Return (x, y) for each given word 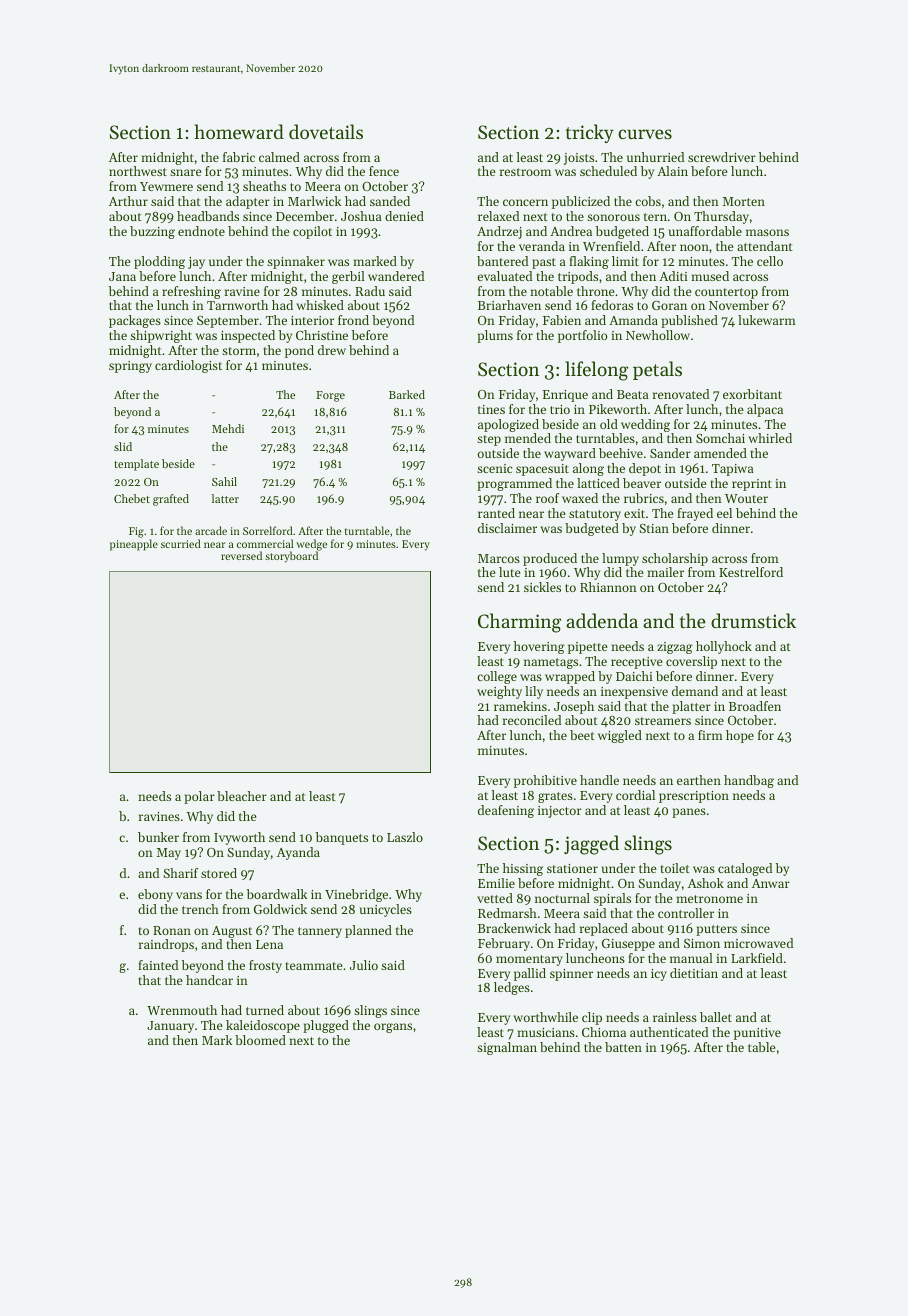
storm (239, 351)
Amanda (633, 320)
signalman (507, 1048)
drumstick (753, 620)
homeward (239, 131)
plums (495, 336)
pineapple (134, 545)
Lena (269, 944)
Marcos (499, 558)
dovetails (326, 131)
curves (645, 134)
